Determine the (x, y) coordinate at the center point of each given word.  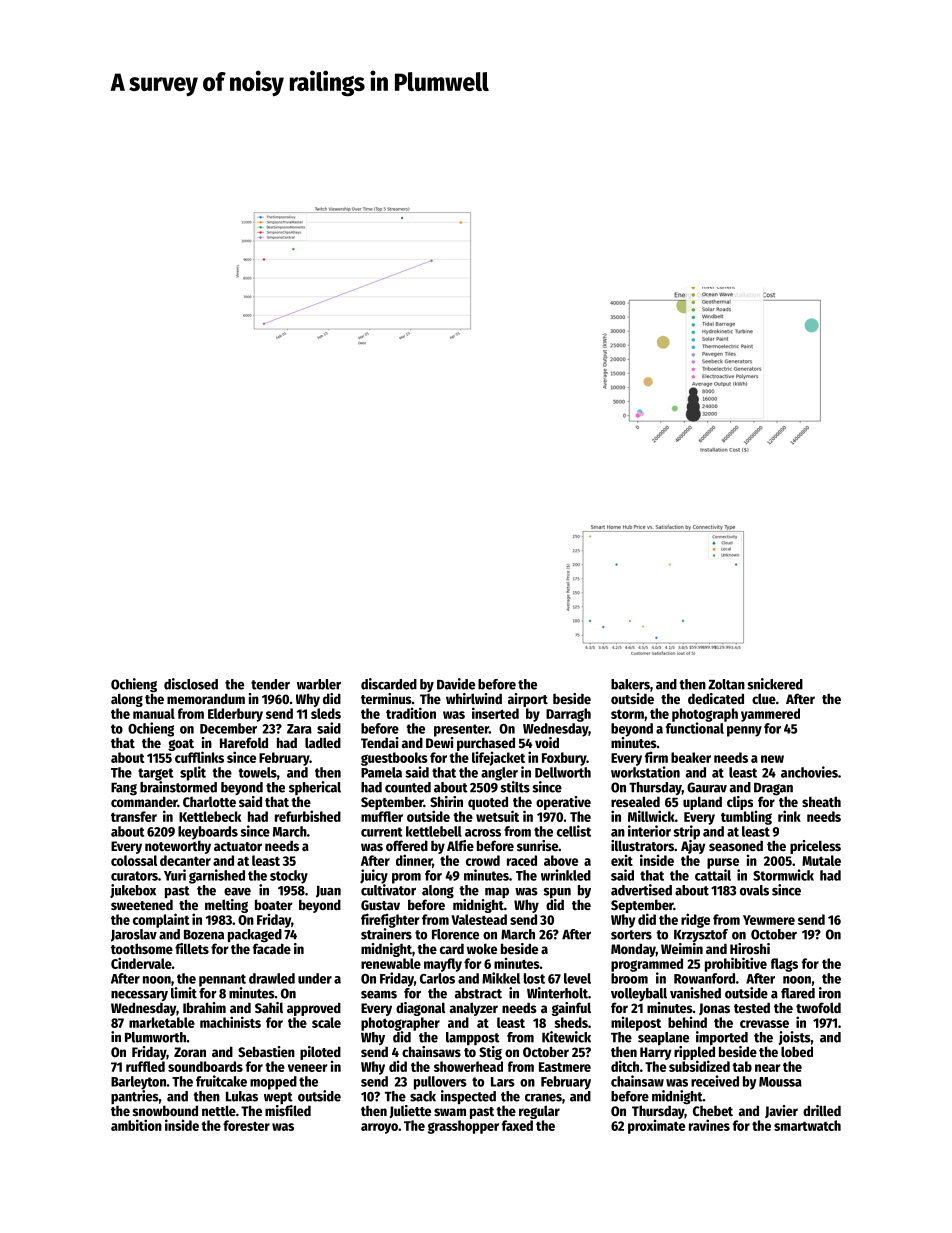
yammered (770, 715)
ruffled (145, 1066)
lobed (797, 1051)
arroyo (379, 1128)
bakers (630, 684)
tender (270, 684)
